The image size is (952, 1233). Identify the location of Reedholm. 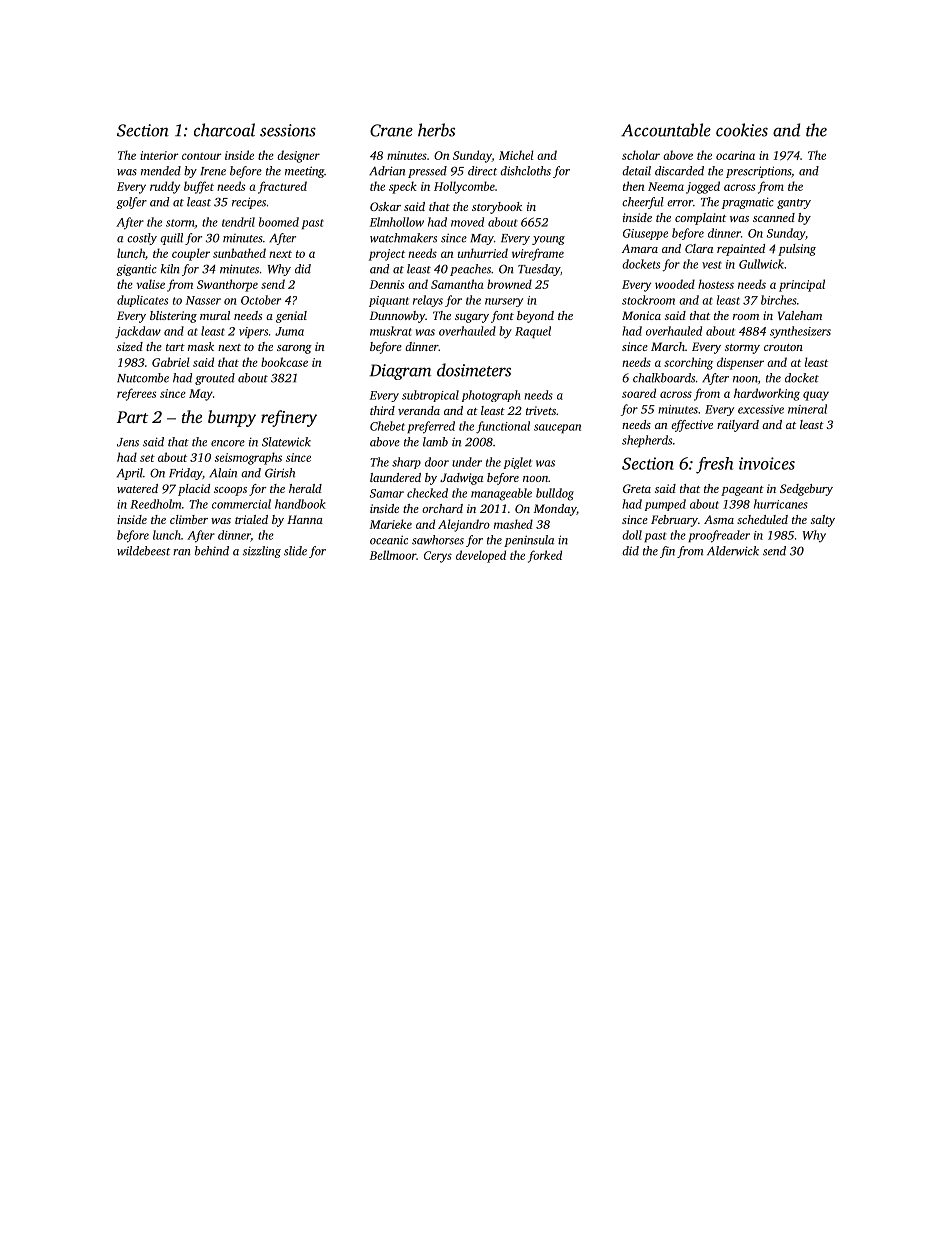
(155, 504).
